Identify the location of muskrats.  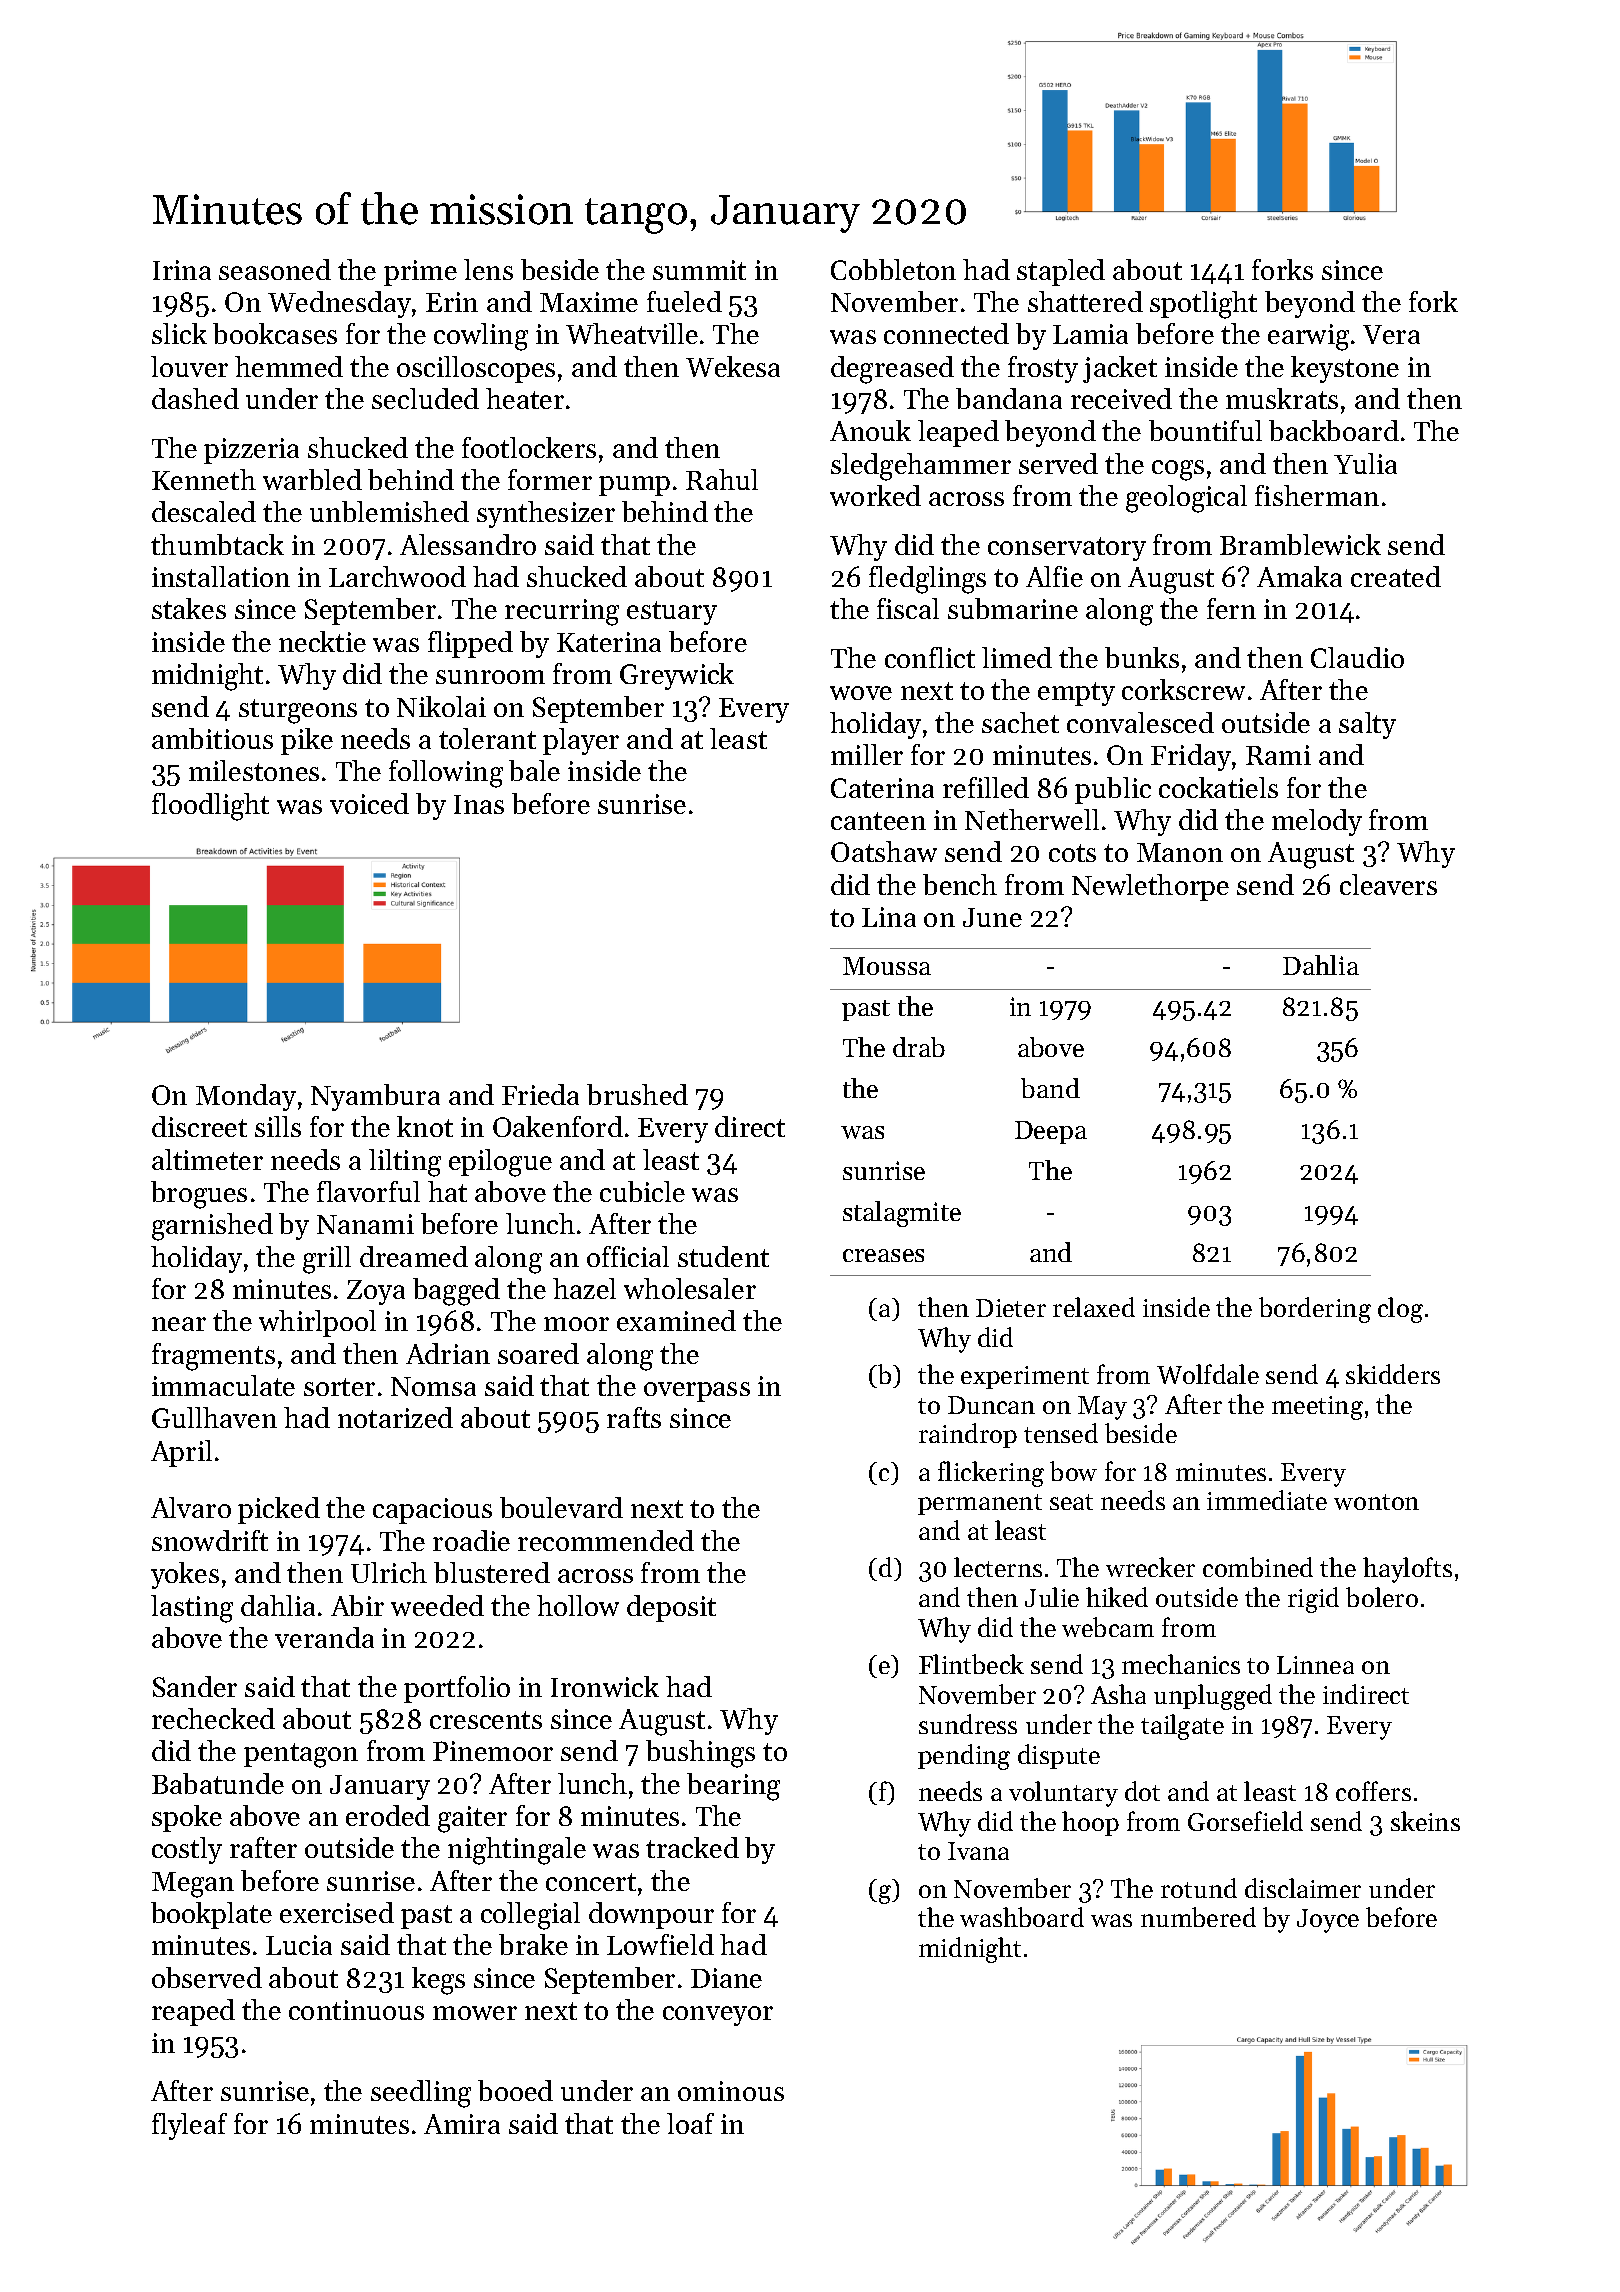
(1282, 398).
